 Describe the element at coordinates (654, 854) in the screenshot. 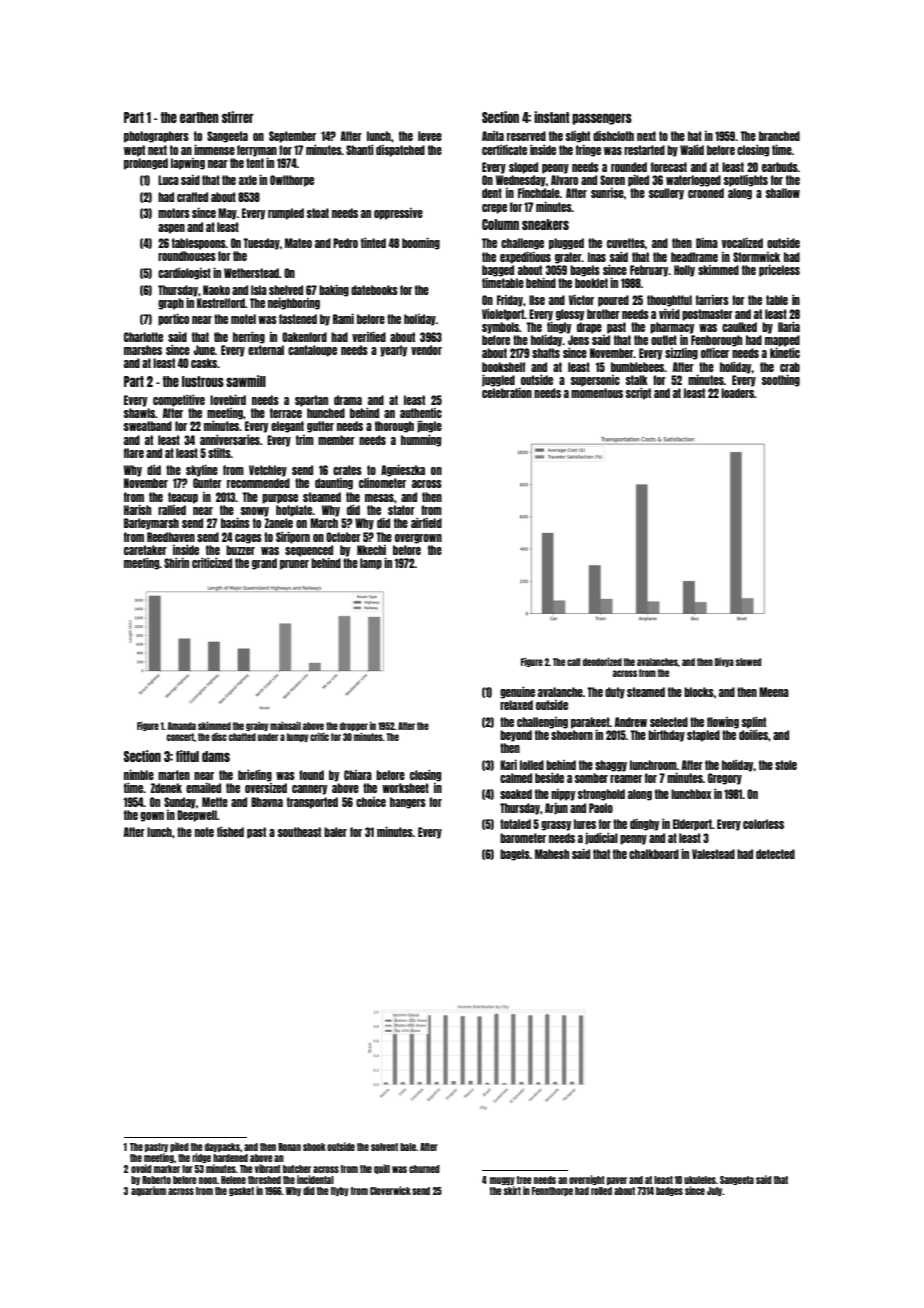

I see `chalkboard` at that location.
